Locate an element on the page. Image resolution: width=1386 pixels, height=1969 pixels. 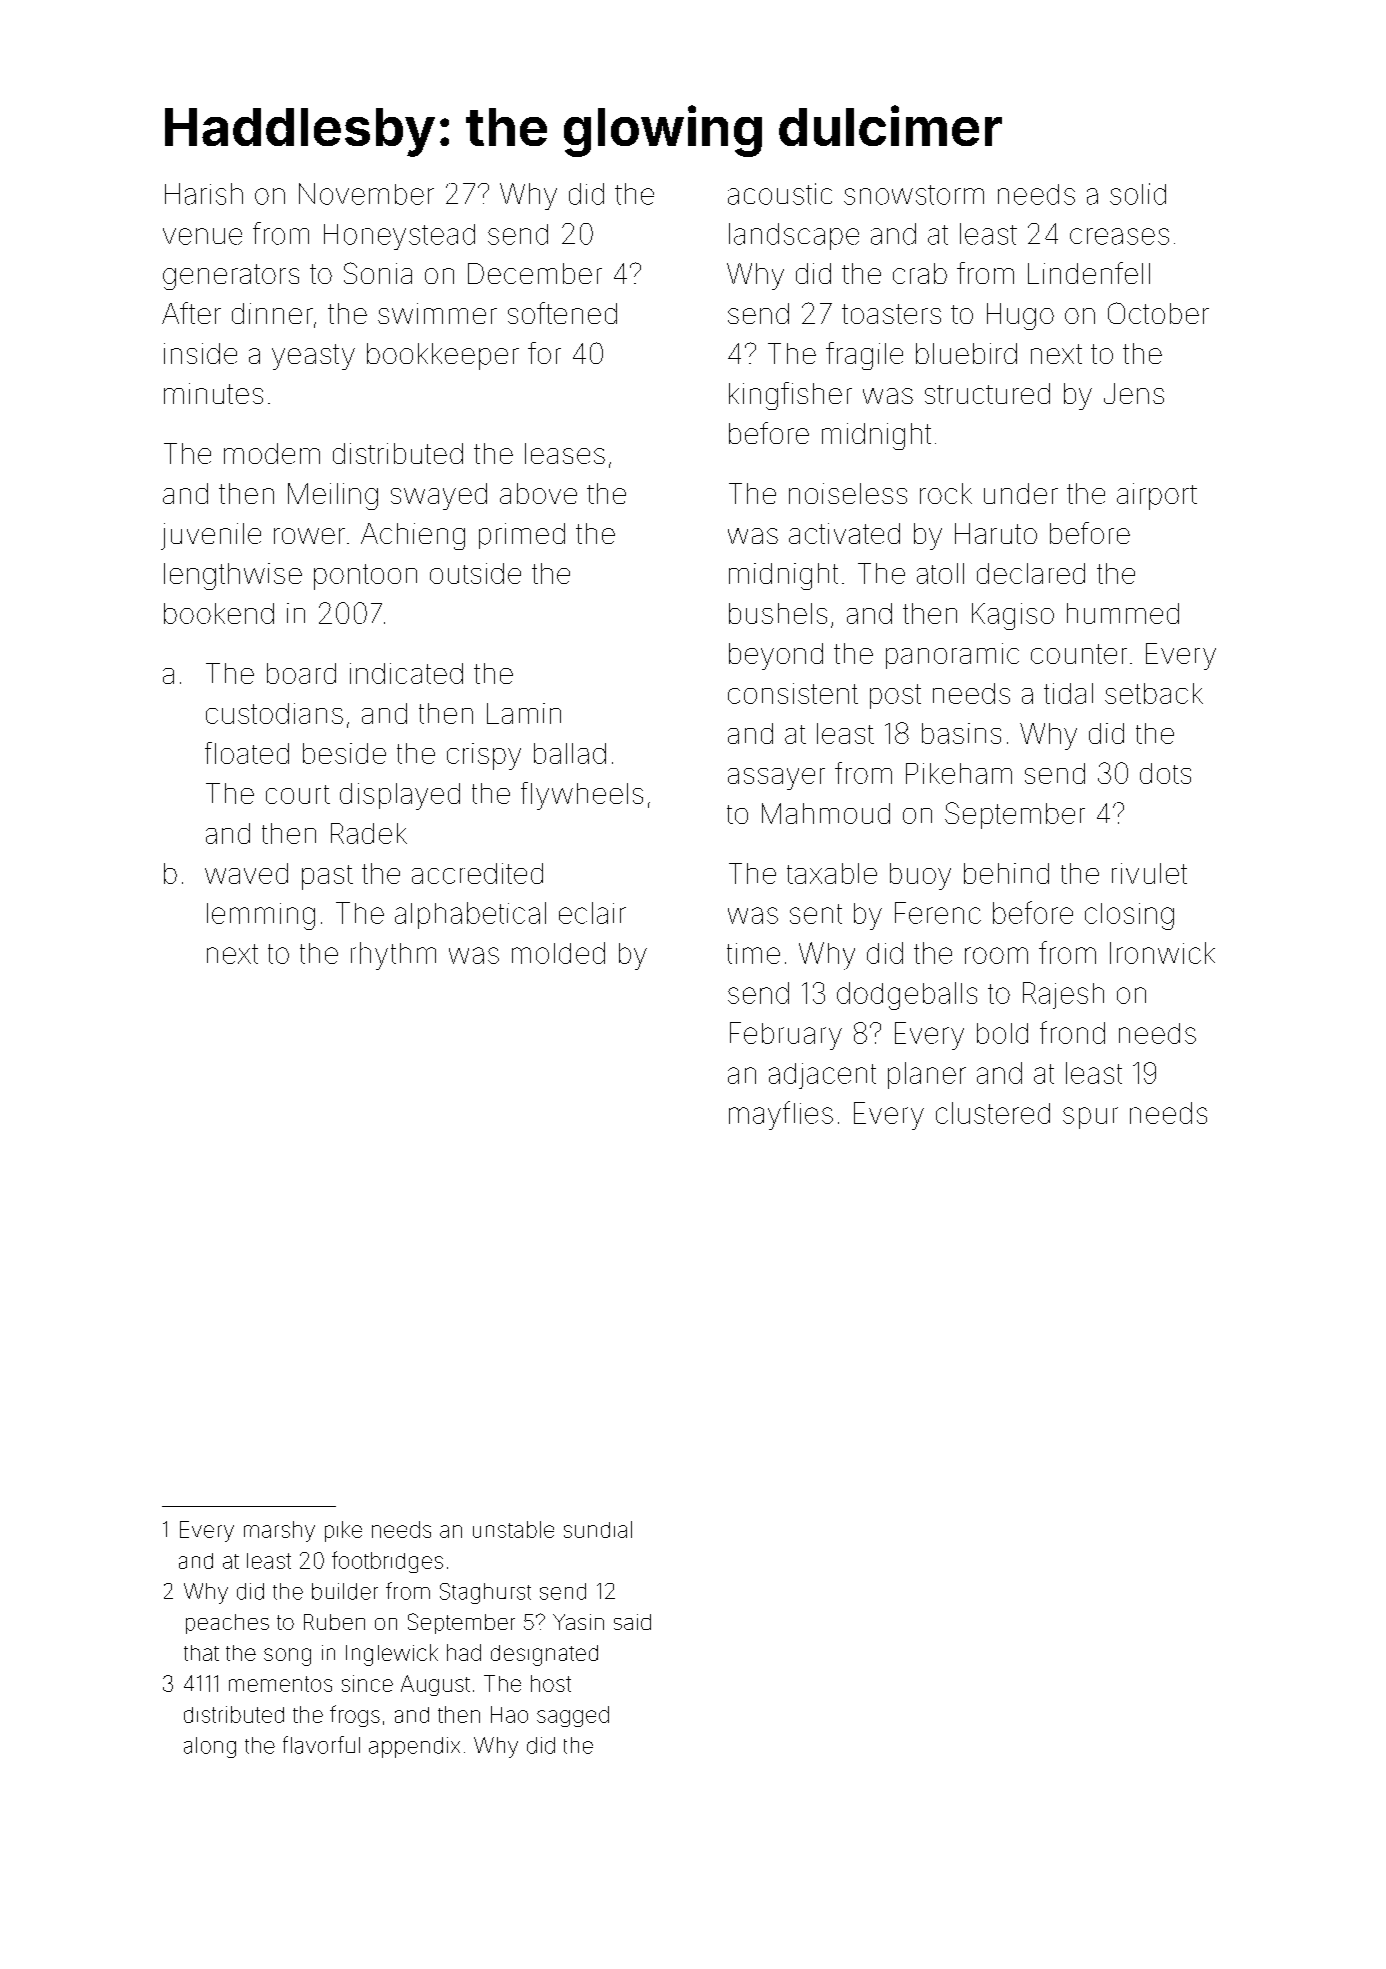
dots is located at coordinates (1165, 773).
